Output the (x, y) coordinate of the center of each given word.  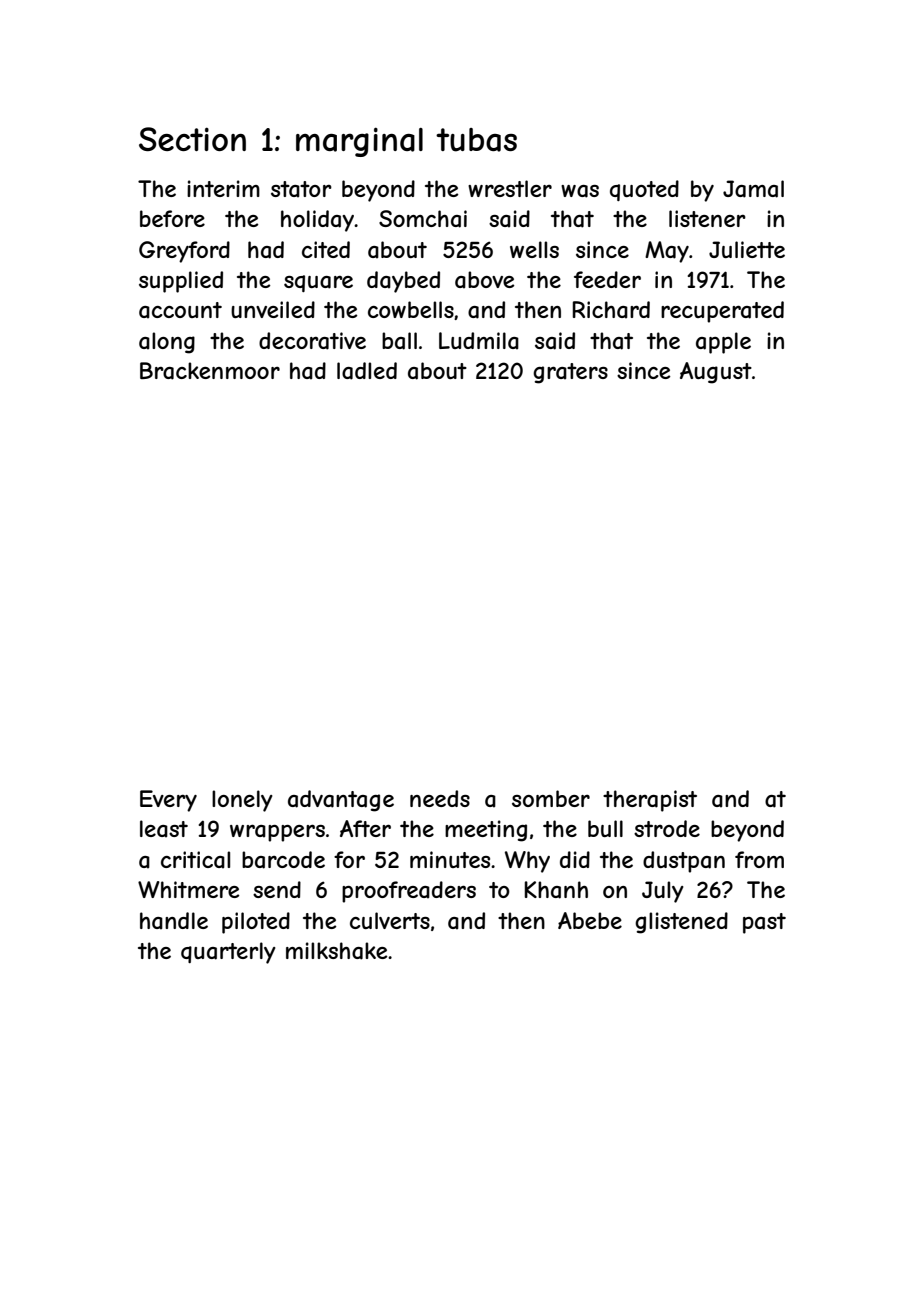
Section (192, 139)
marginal (359, 142)
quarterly (228, 953)
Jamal (753, 189)
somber (551, 798)
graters (570, 373)
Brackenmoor (210, 371)
